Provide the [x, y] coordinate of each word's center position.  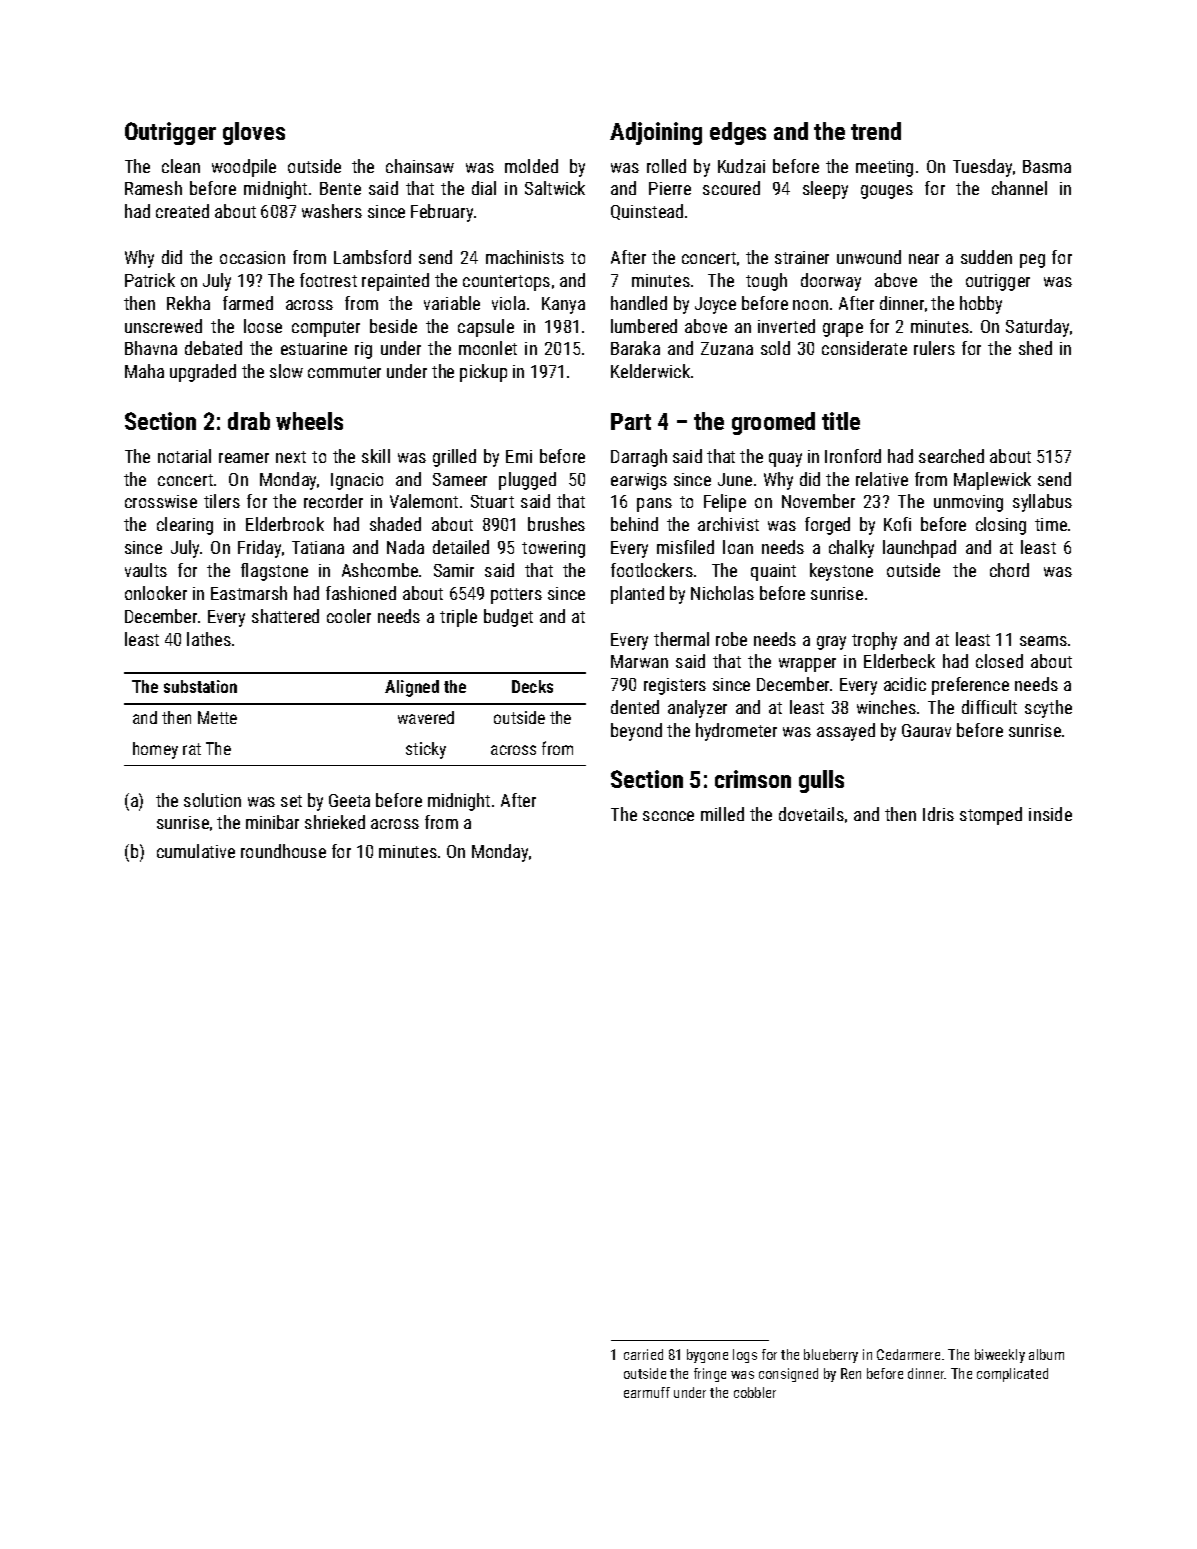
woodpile [244, 168]
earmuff [647, 1392]
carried [643, 1354]
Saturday [1037, 328]
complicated [1012, 1375]
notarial [184, 456]
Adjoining [656, 133]
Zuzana [727, 348]
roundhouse [283, 851]
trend [876, 131]
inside [1050, 814]
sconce [668, 816]
